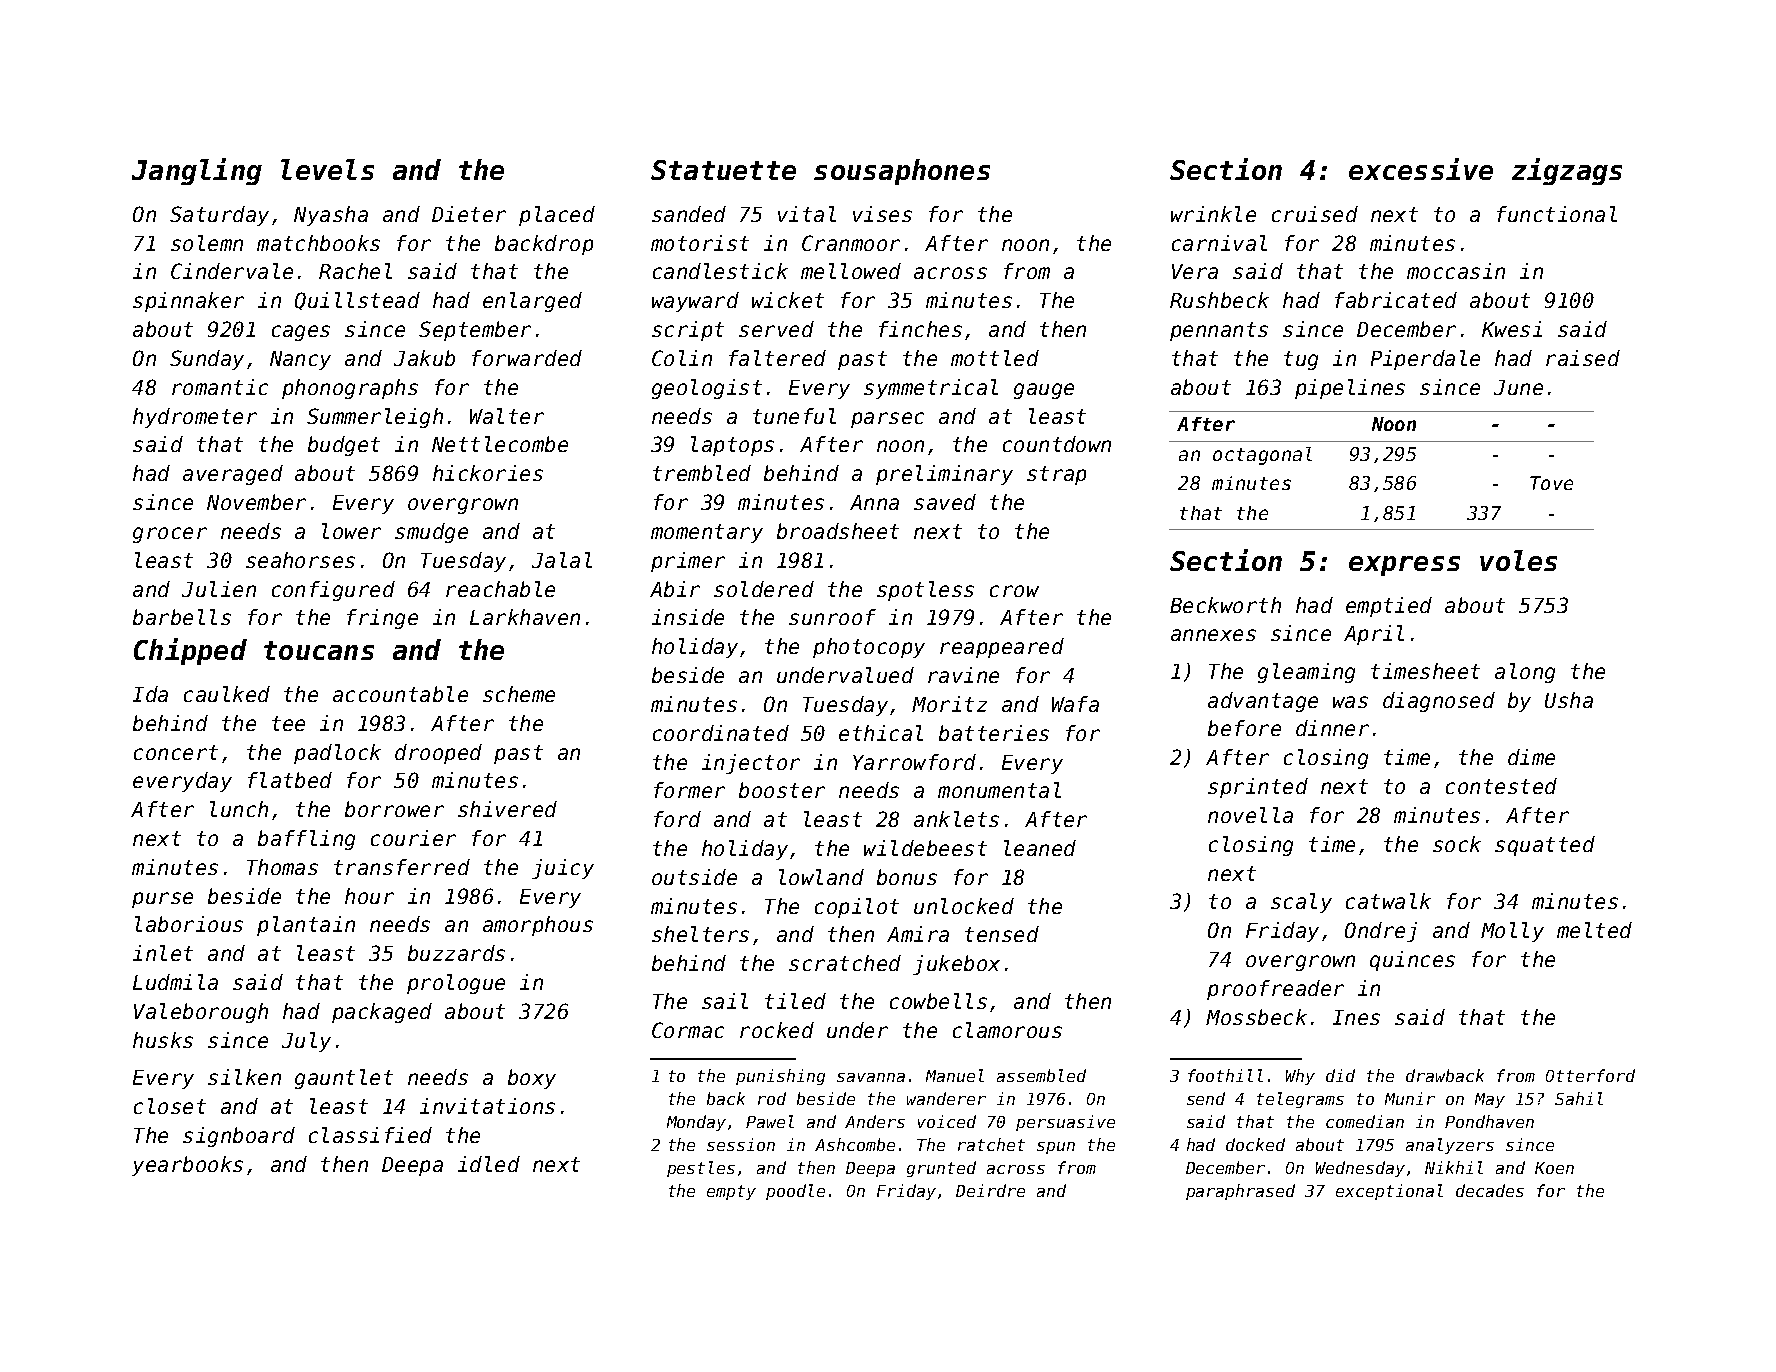 The width and height of the page is (1776, 1372). Describe the element at coordinates (355, 271) in the page. I see `Rachel` at that location.
